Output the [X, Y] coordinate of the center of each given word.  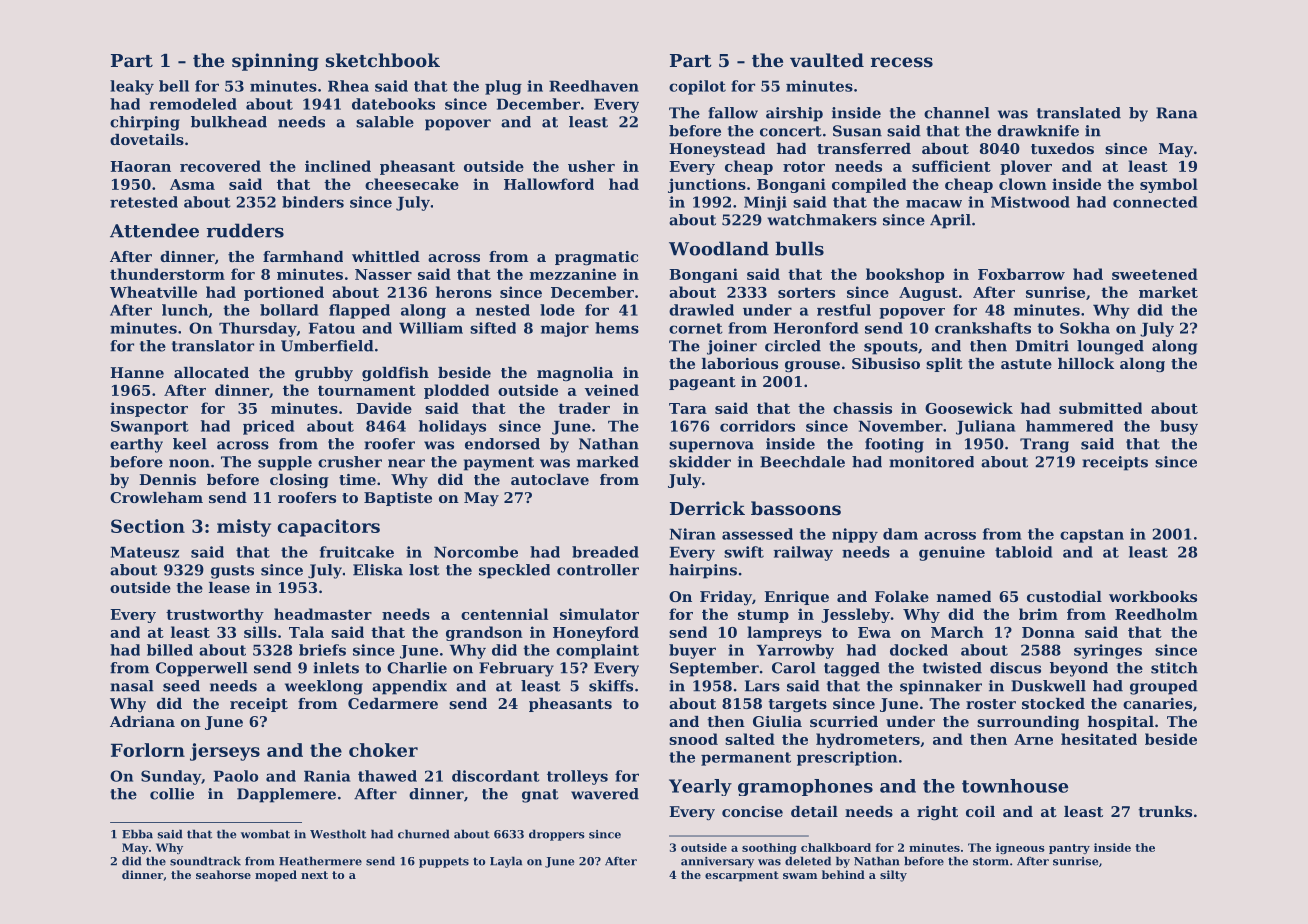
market [1168, 292]
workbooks [1153, 596]
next [314, 875]
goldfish [395, 374]
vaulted [827, 60]
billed [170, 650]
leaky [132, 87]
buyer [692, 651]
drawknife [1038, 131]
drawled [701, 310]
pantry [1069, 849]
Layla [506, 862]
